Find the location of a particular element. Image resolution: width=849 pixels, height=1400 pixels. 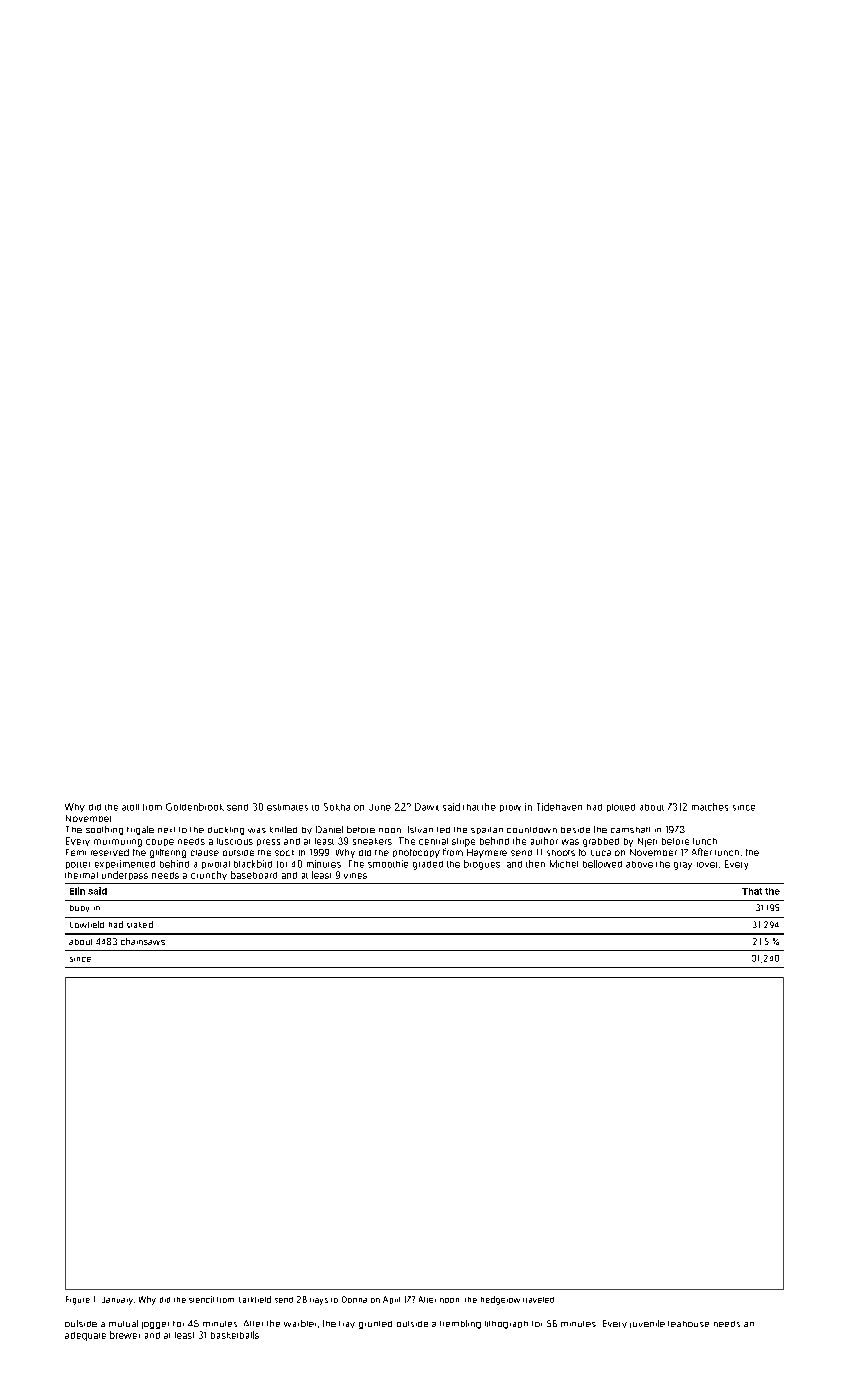

hedgerow is located at coordinates (500, 1300).
